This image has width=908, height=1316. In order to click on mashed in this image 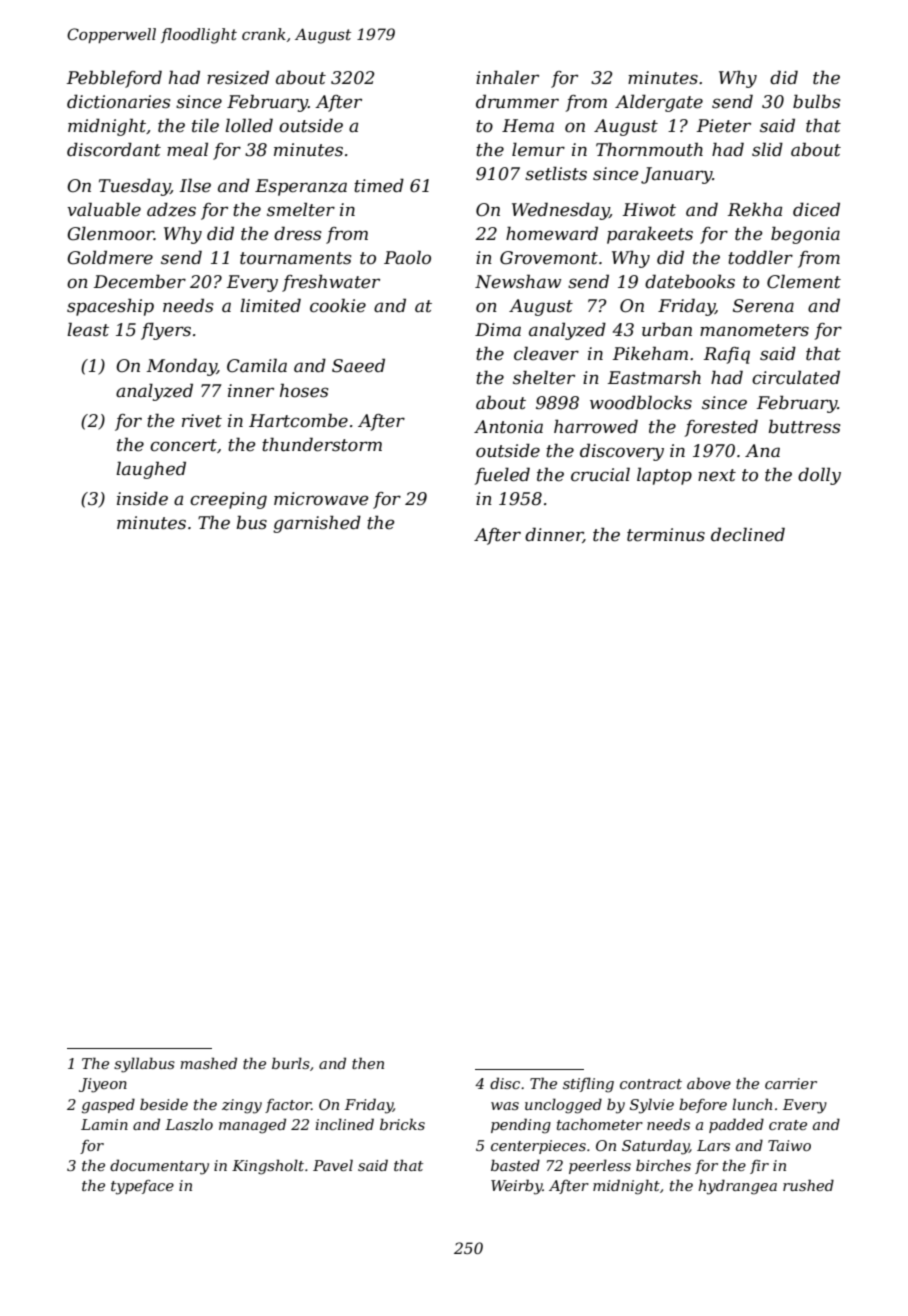, I will do `click(208, 1063)`.
